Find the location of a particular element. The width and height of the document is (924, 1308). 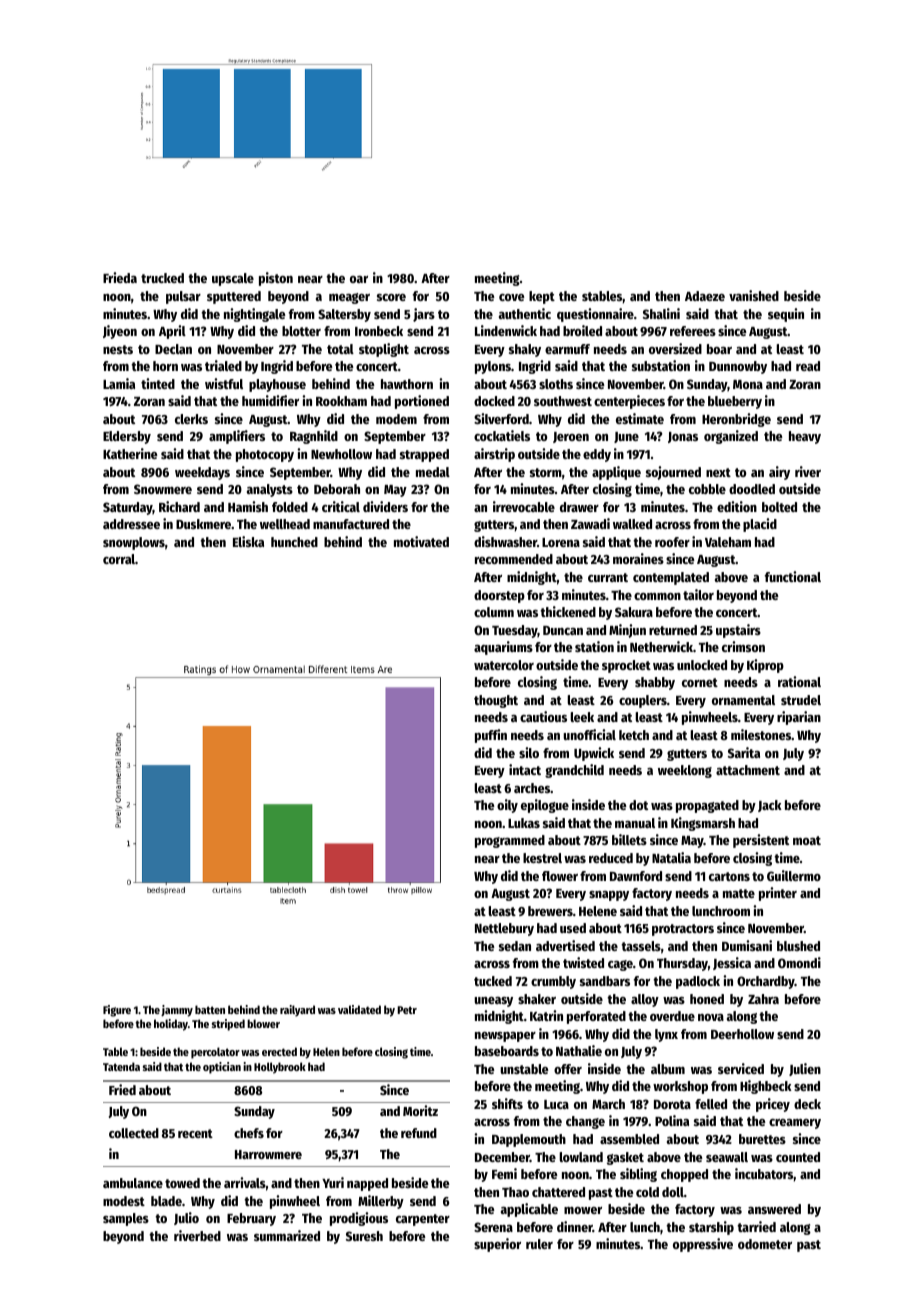

walked is located at coordinates (632, 524).
